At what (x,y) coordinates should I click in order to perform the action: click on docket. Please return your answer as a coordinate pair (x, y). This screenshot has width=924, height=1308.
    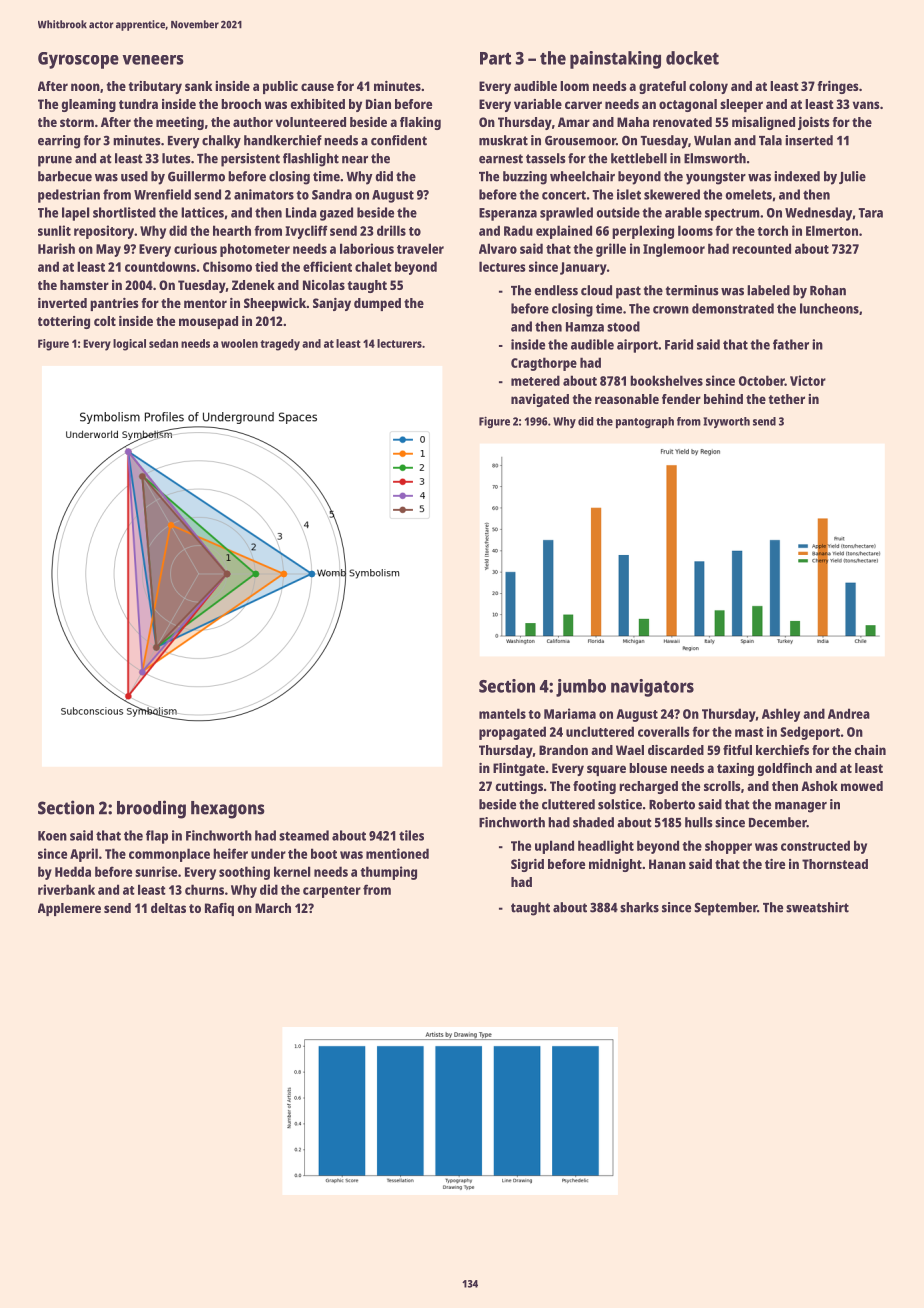
    Looking at the image, I should click on (692, 58).
